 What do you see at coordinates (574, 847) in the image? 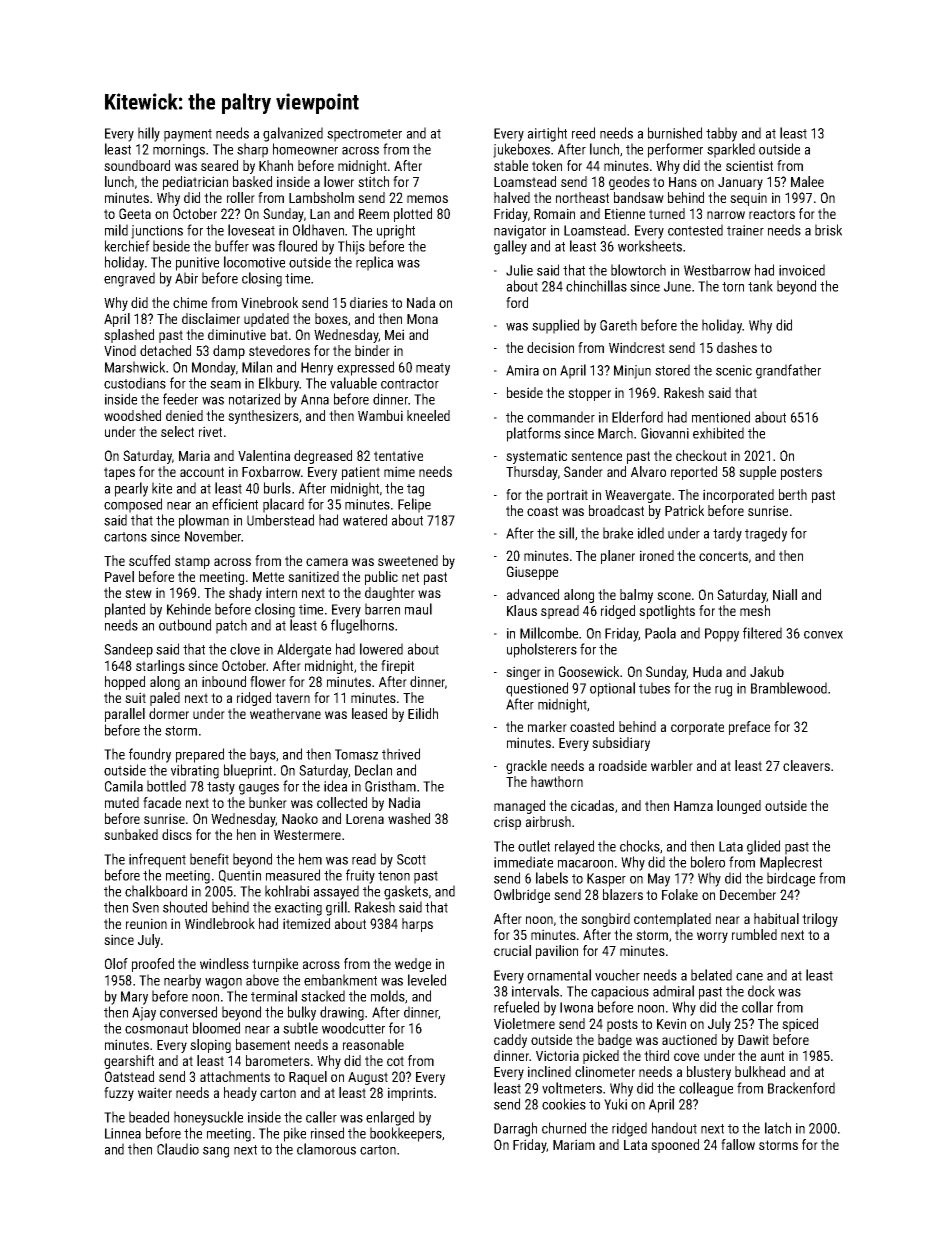
I see `relayed` at bounding box center [574, 847].
